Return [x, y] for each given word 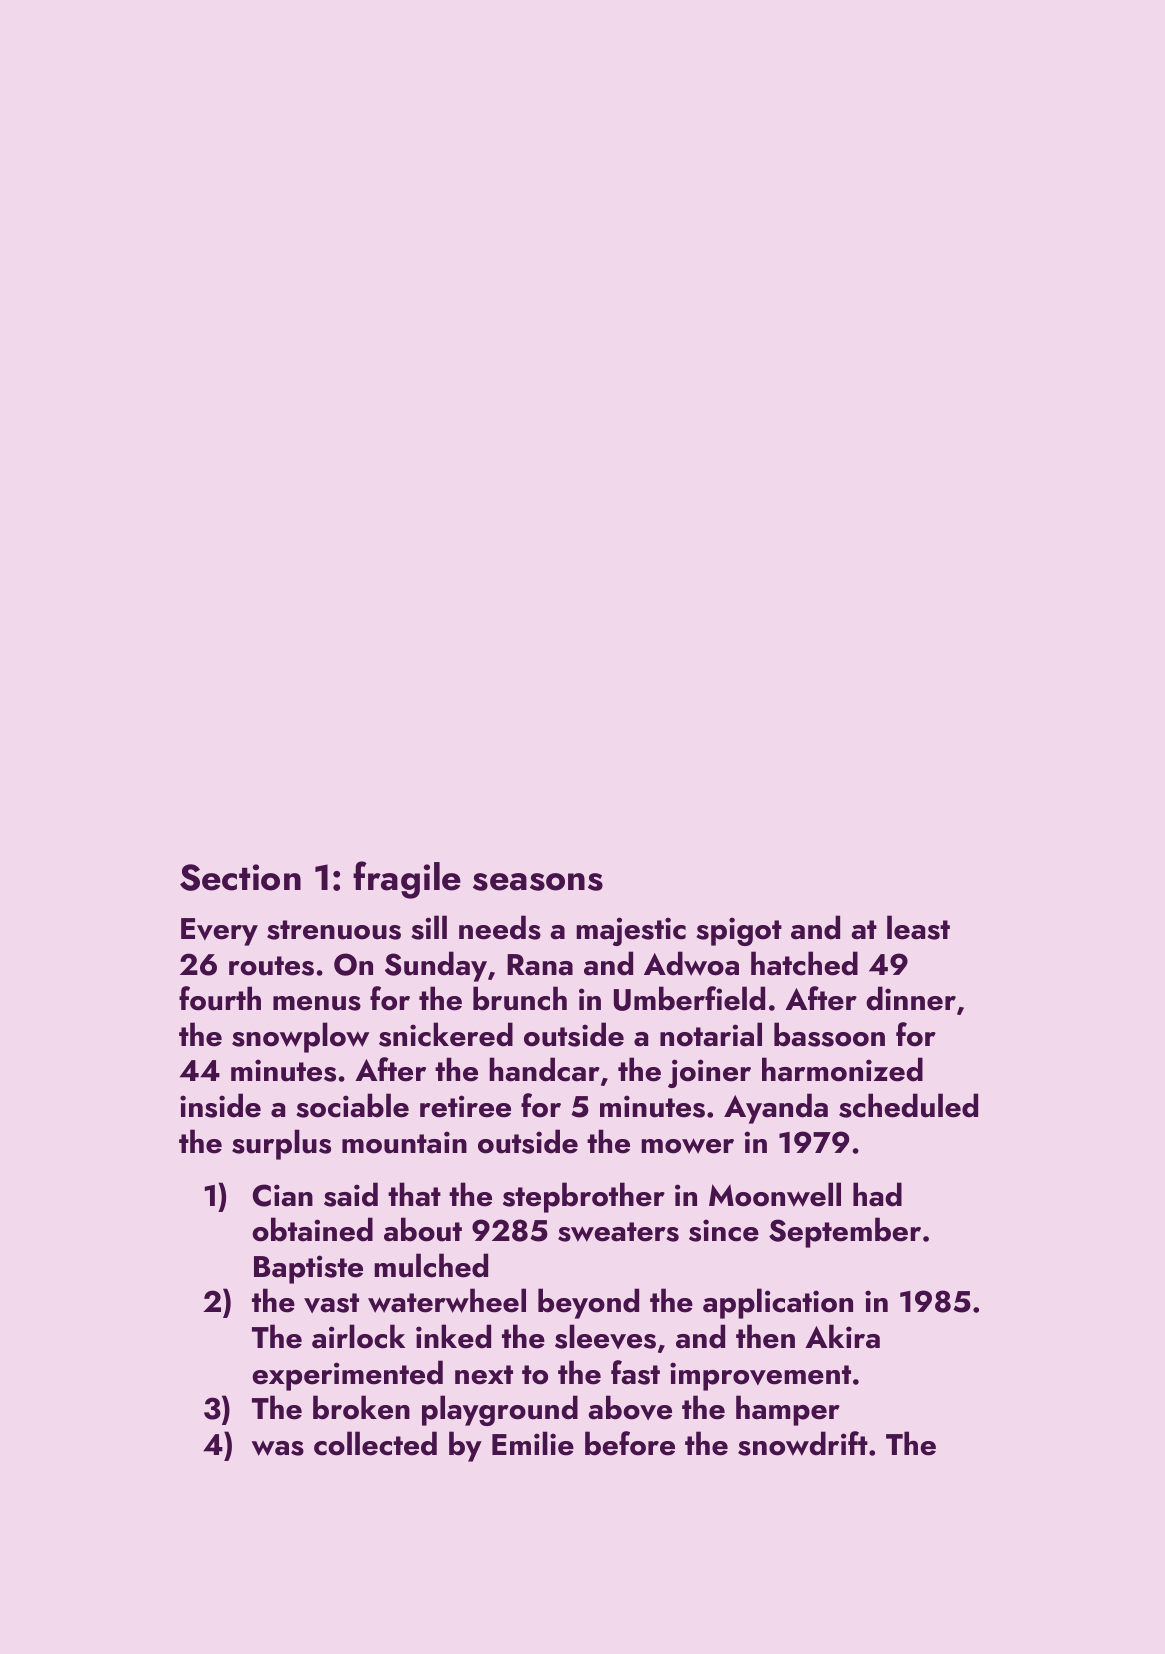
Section [240, 877]
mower [687, 1146]
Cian [283, 1195]
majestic [631, 931]
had [877, 1194]
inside [220, 1105]
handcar [544, 1069]
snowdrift [803, 1443]
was [278, 1448]
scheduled [908, 1105]
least [918, 927]
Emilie [533, 1443]
